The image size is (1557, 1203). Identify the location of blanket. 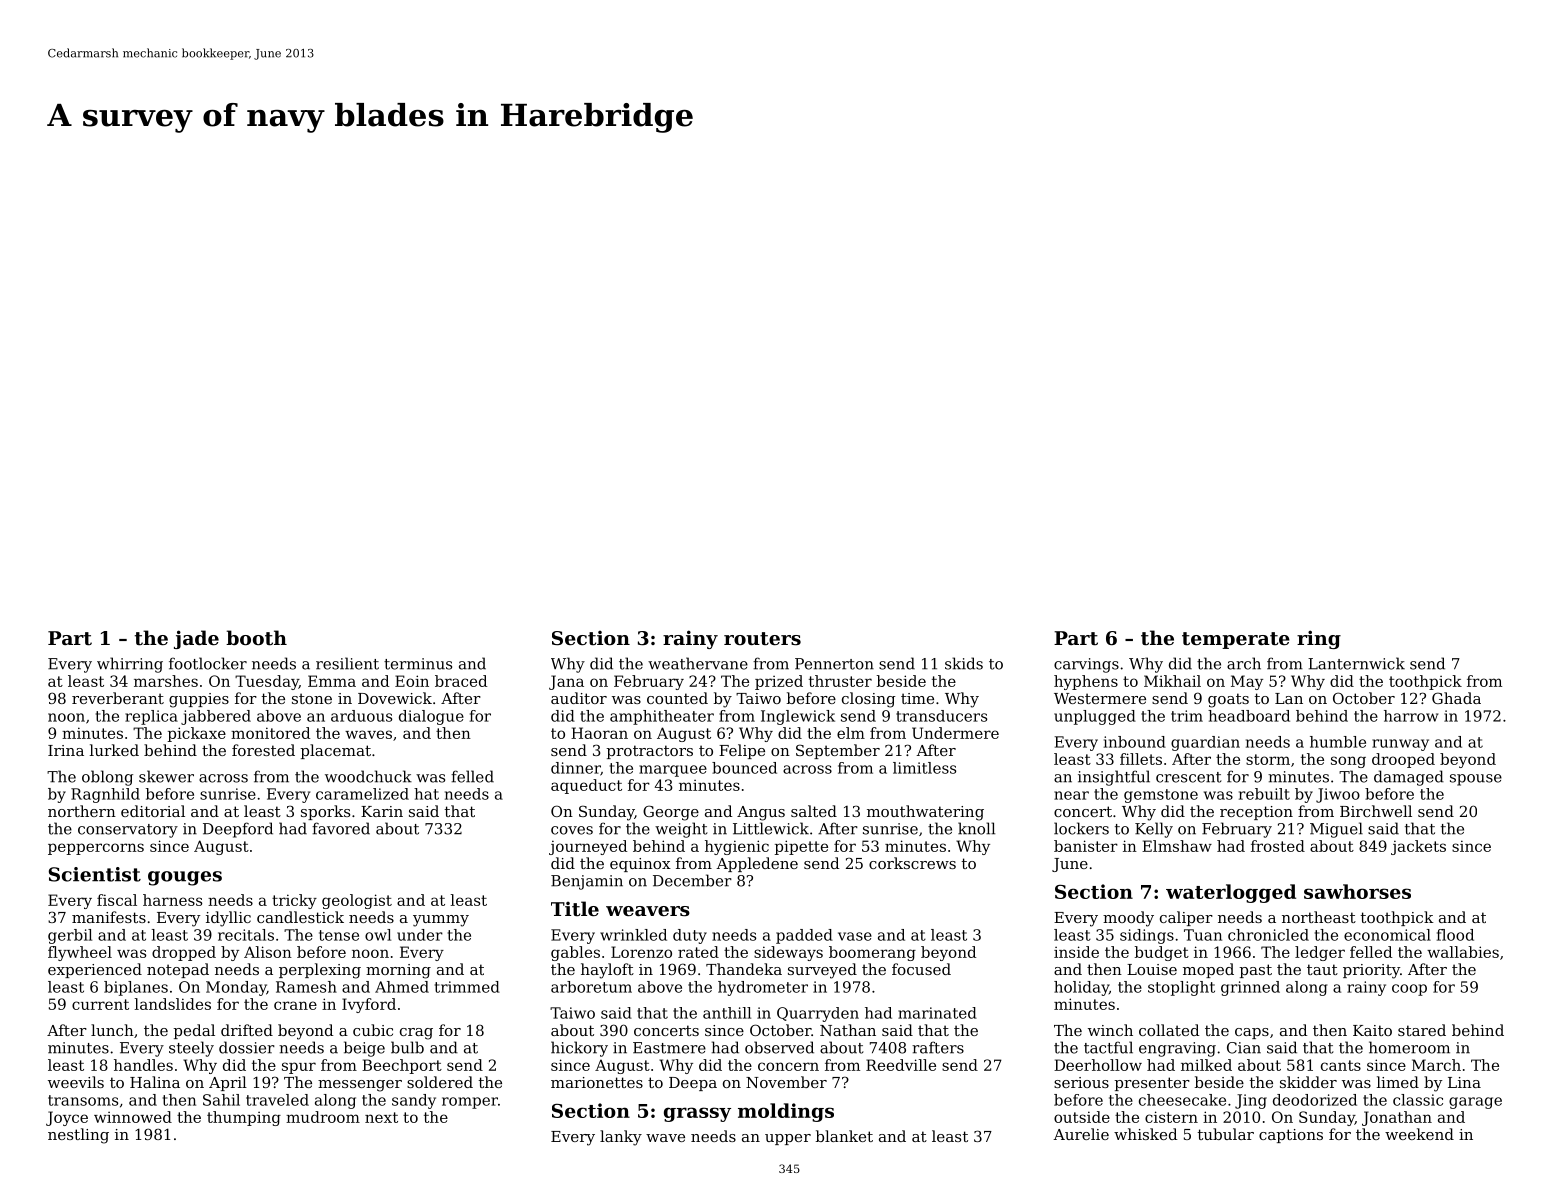
(844, 1136).
